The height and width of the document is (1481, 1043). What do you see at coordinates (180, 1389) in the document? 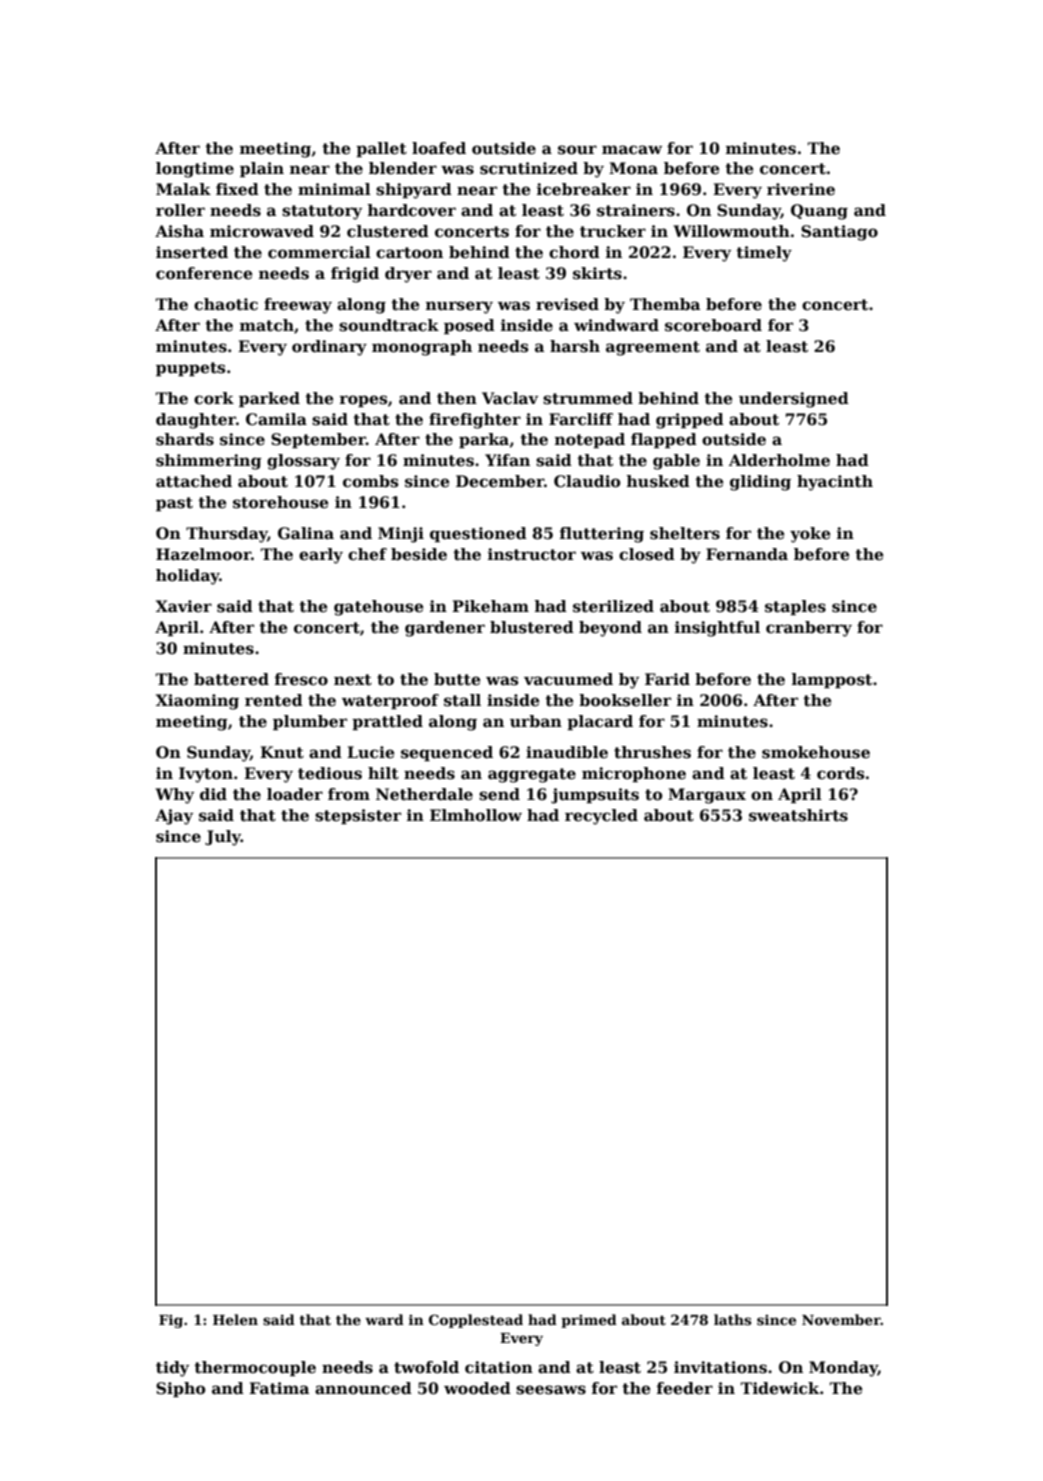
I see `Sipho` at bounding box center [180, 1389].
